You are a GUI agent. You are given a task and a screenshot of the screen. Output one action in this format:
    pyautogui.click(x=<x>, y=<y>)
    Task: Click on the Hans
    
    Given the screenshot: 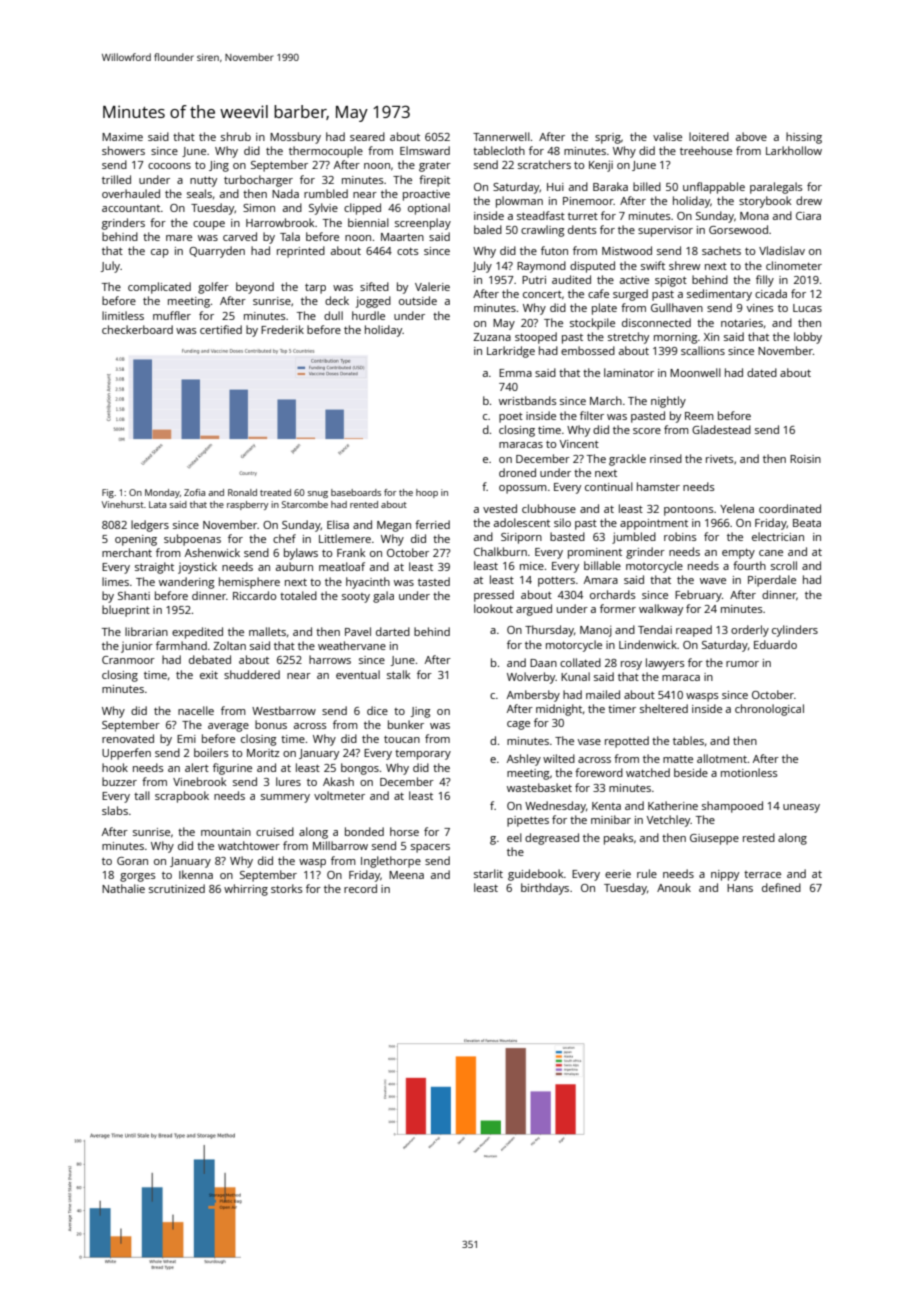 What is the action you would take?
    pyautogui.click(x=740, y=888)
